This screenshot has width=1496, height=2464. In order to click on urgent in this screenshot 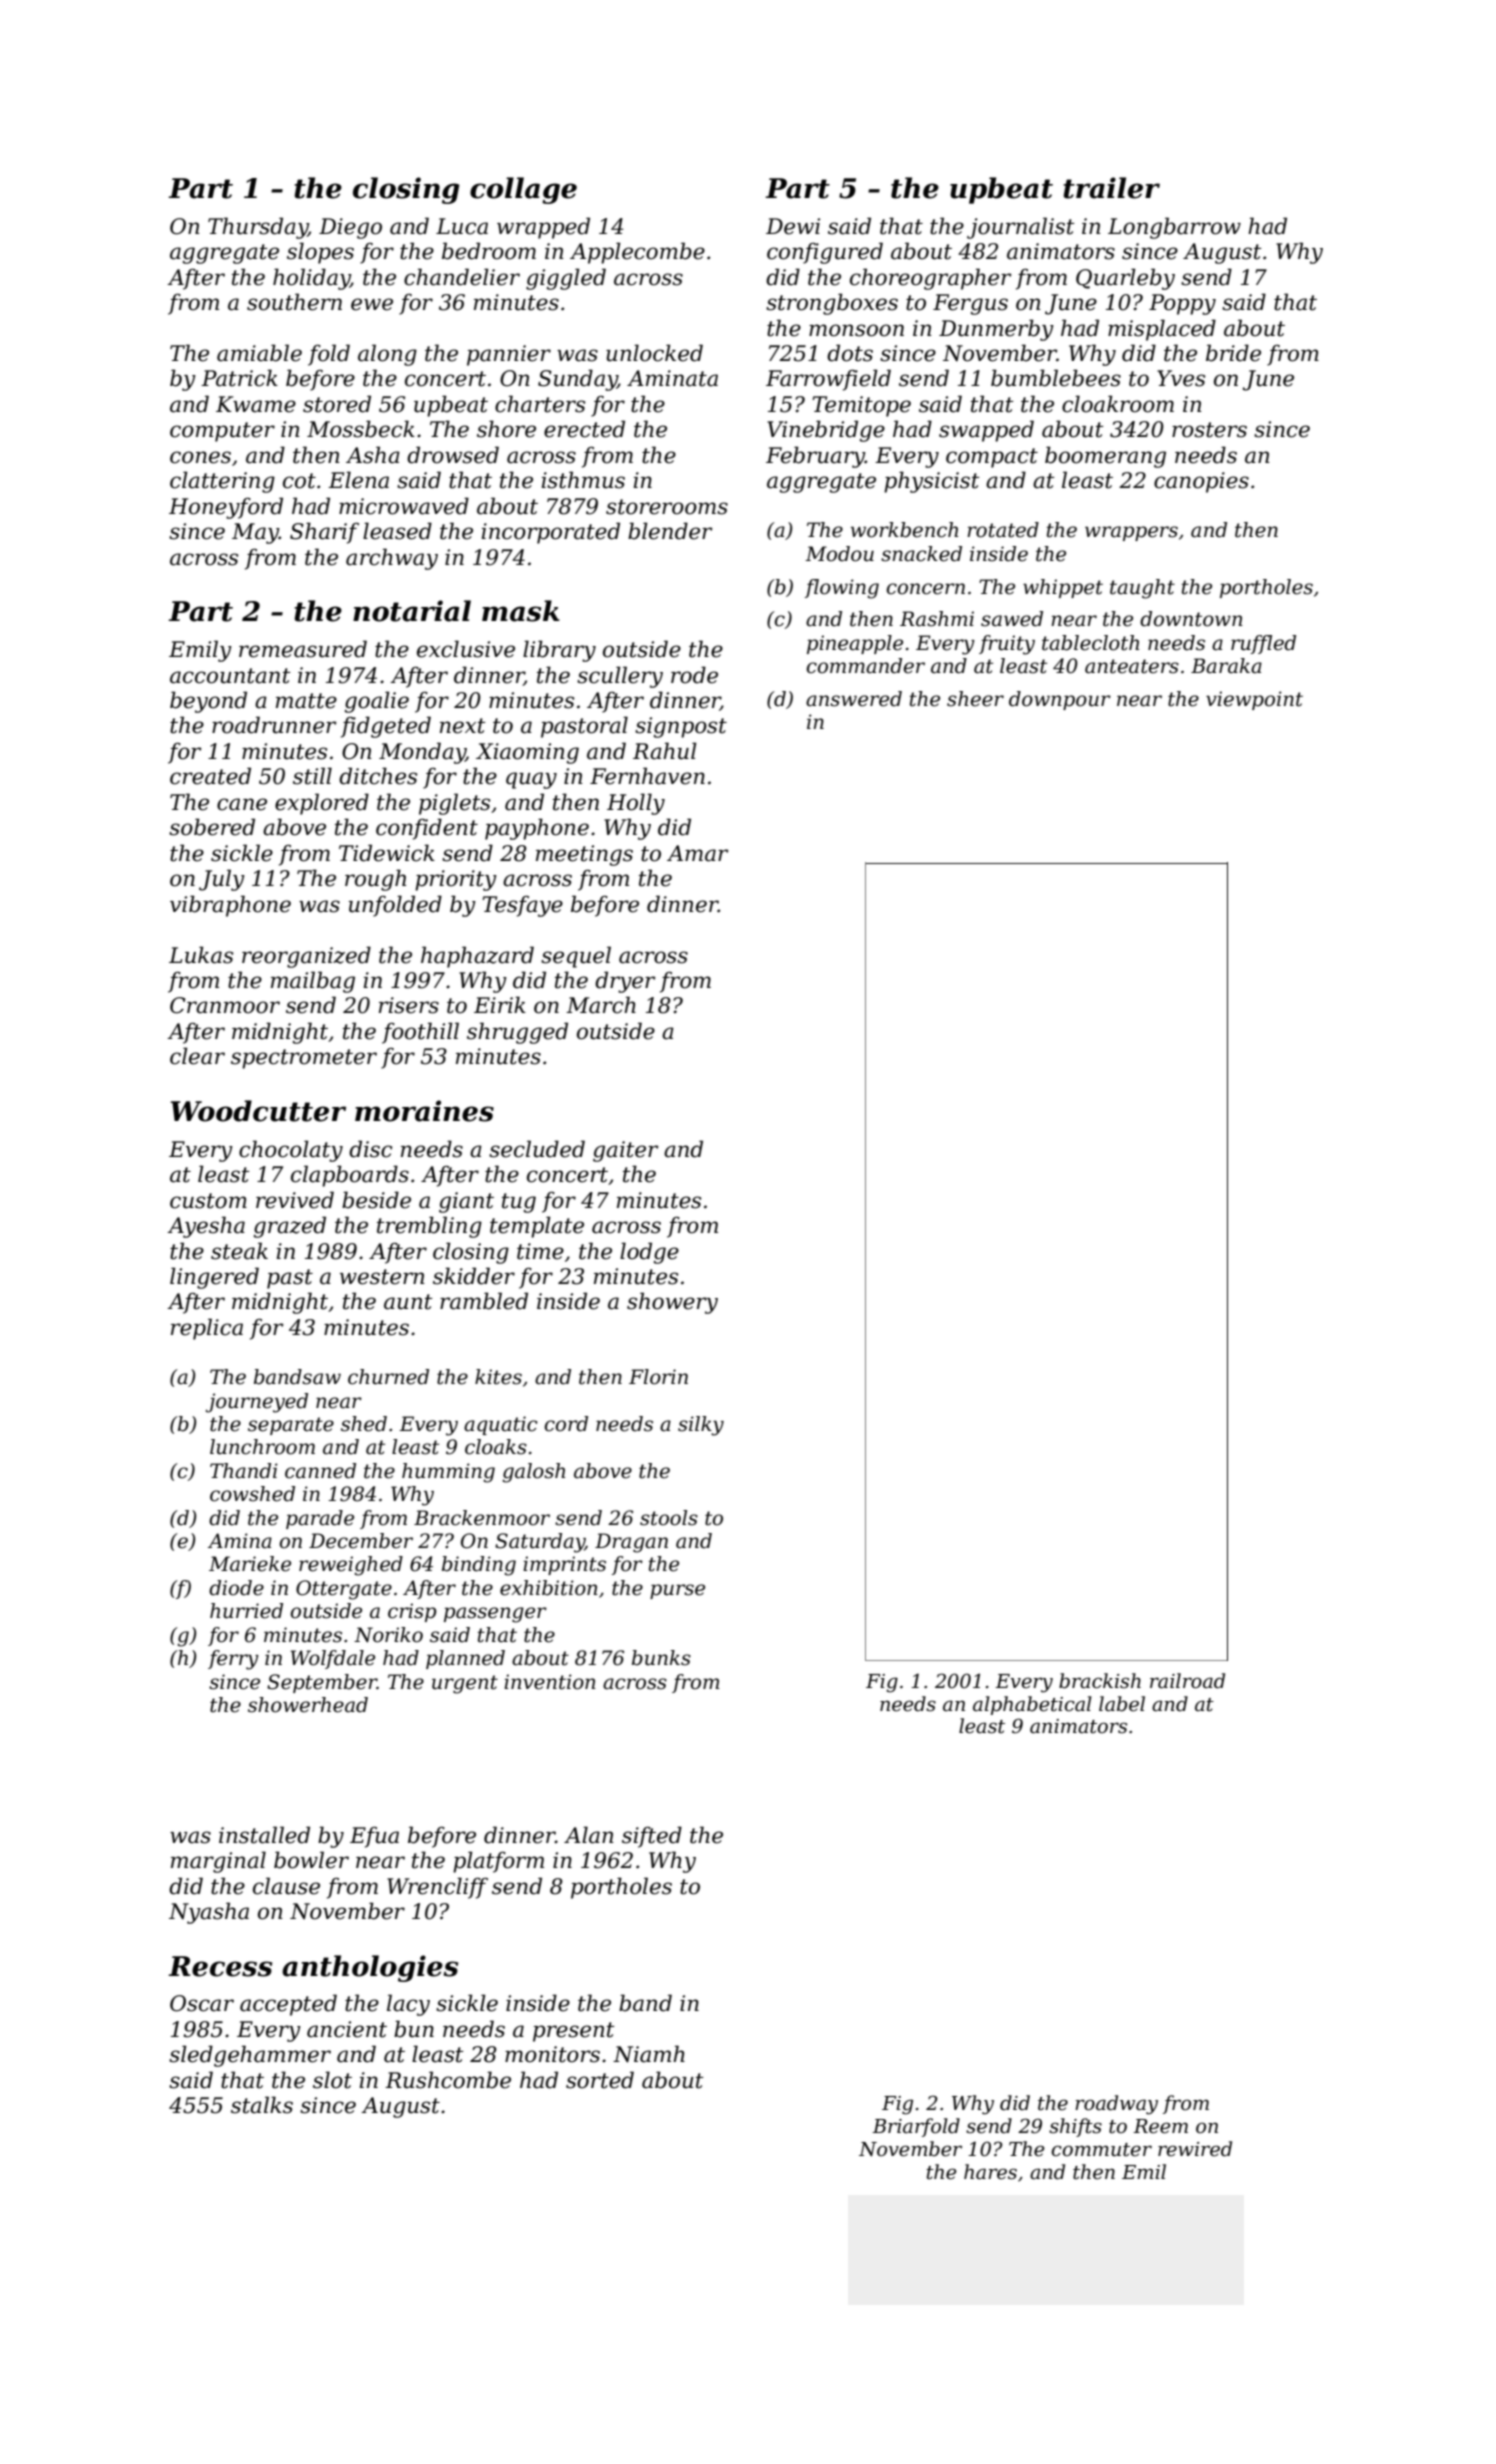, I will do `click(465, 1684)`.
